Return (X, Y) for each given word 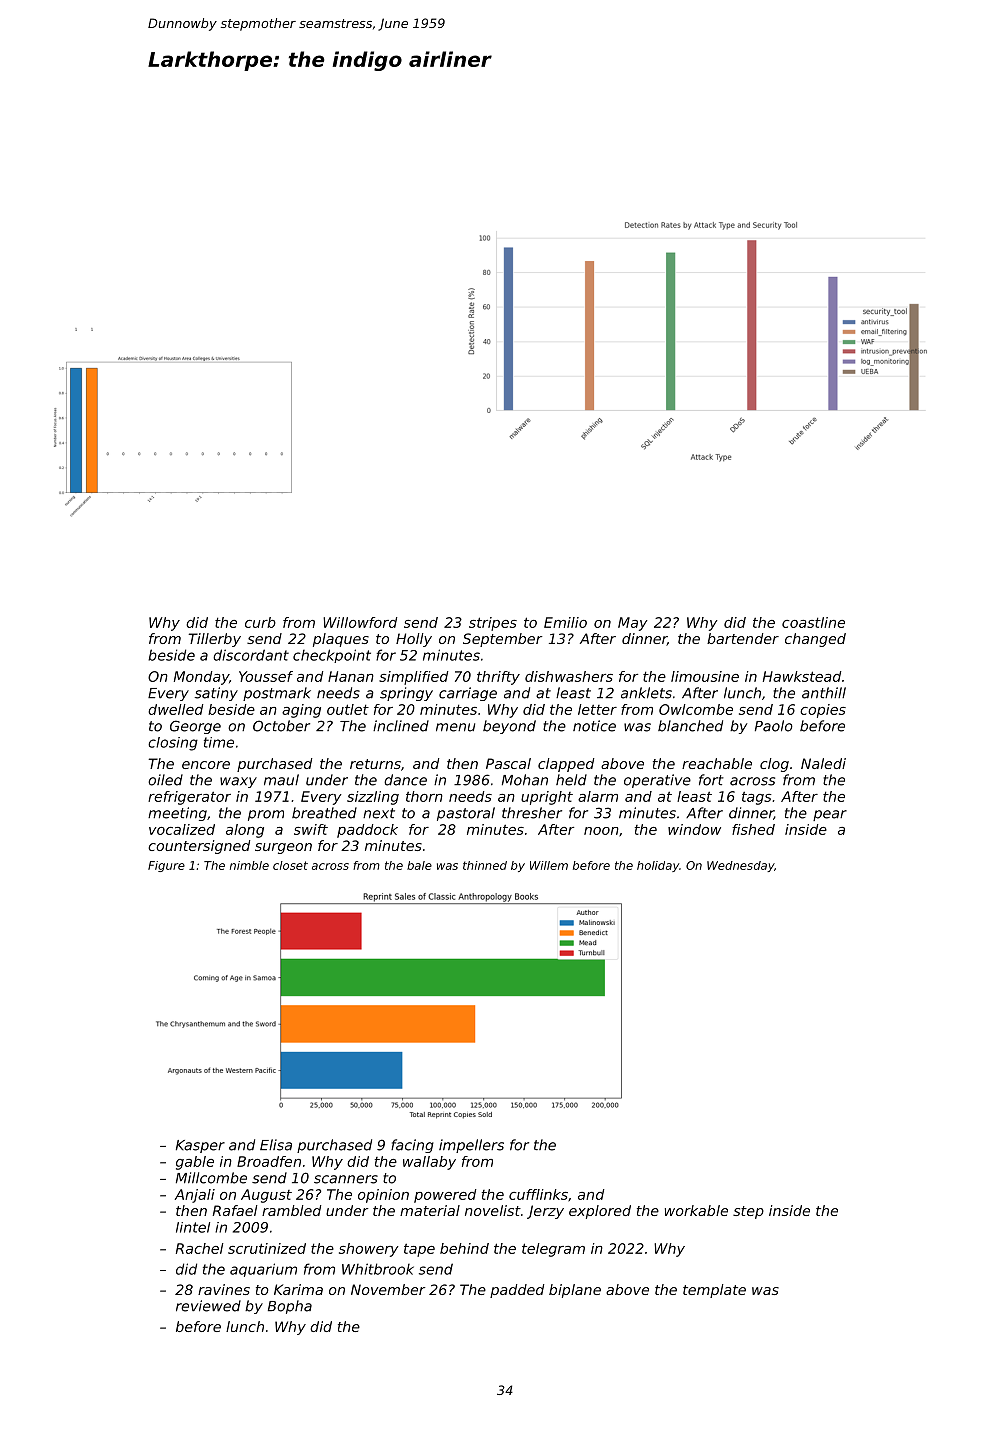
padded (517, 1291)
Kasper (200, 1146)
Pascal (508, 763)
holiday (658, 866)
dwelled (176, 709)
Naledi (823, 763)
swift (311, 829)
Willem (549, 865)
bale (419, 865)
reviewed (208, 1306)
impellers (471, 1146)
